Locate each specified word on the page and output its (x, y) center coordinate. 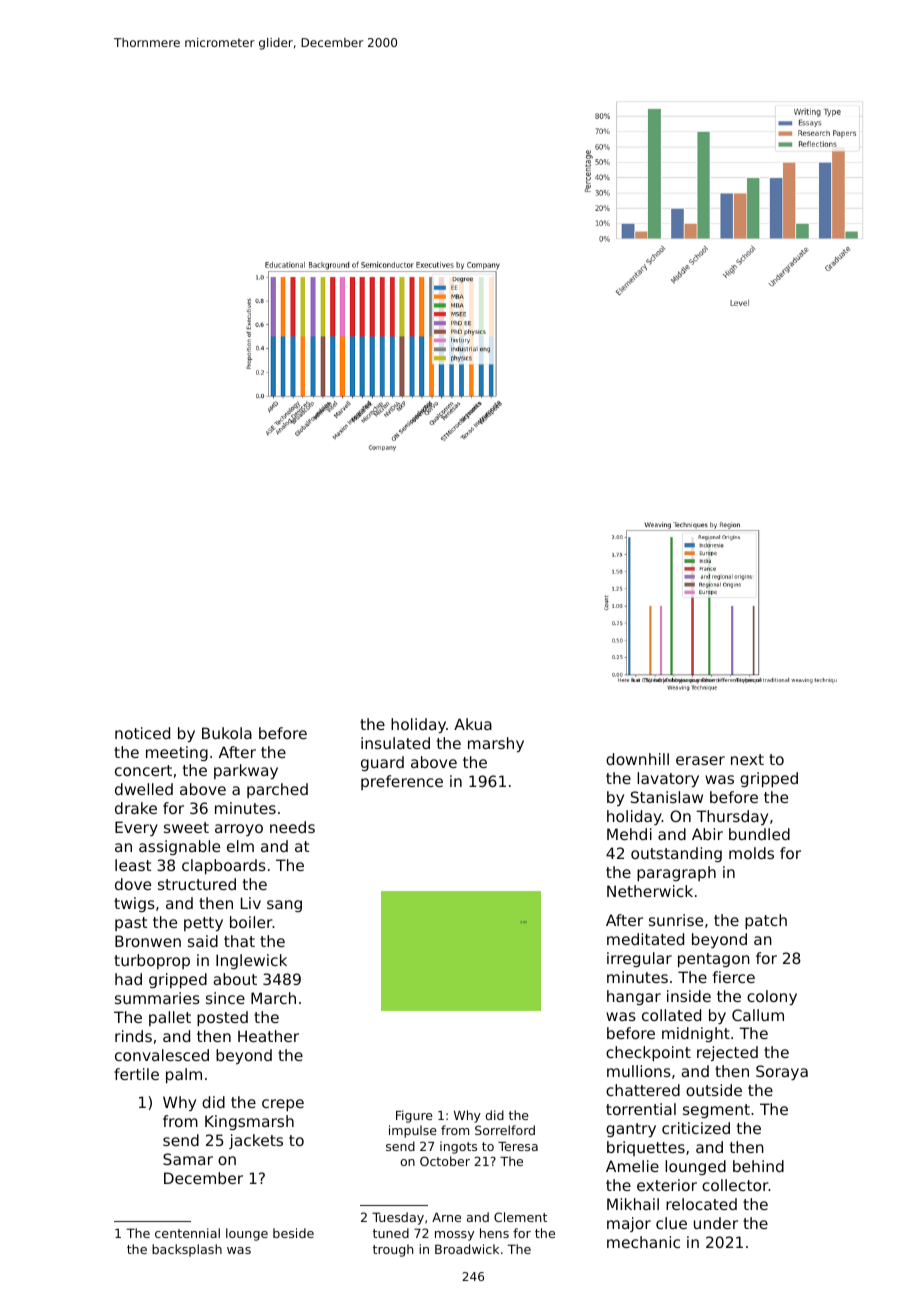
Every (136, 828)
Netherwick (650, 891)
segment (716, 1111)
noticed (142, 733)
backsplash (187, 1250)
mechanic (643, 1242)
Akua (473, 724)
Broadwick (467, 1249)
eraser (700, 760)
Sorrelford (505, 1130)
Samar (188, 1159)
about (235, 979)
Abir (707, 834)
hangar (634, 997)
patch (766, 921)
